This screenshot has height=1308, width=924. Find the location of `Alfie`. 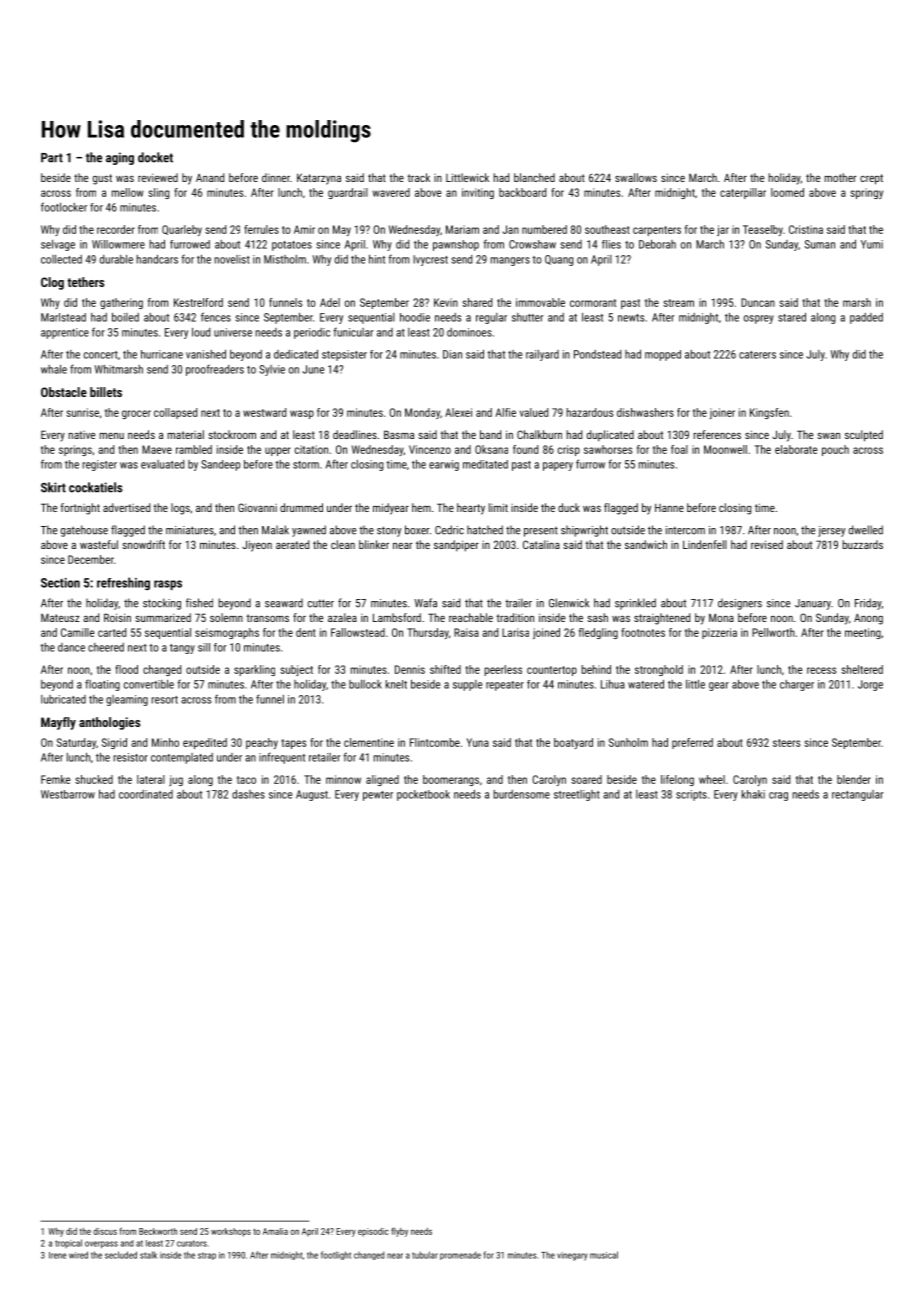

Alfie is located at coordinates (505, 412).
